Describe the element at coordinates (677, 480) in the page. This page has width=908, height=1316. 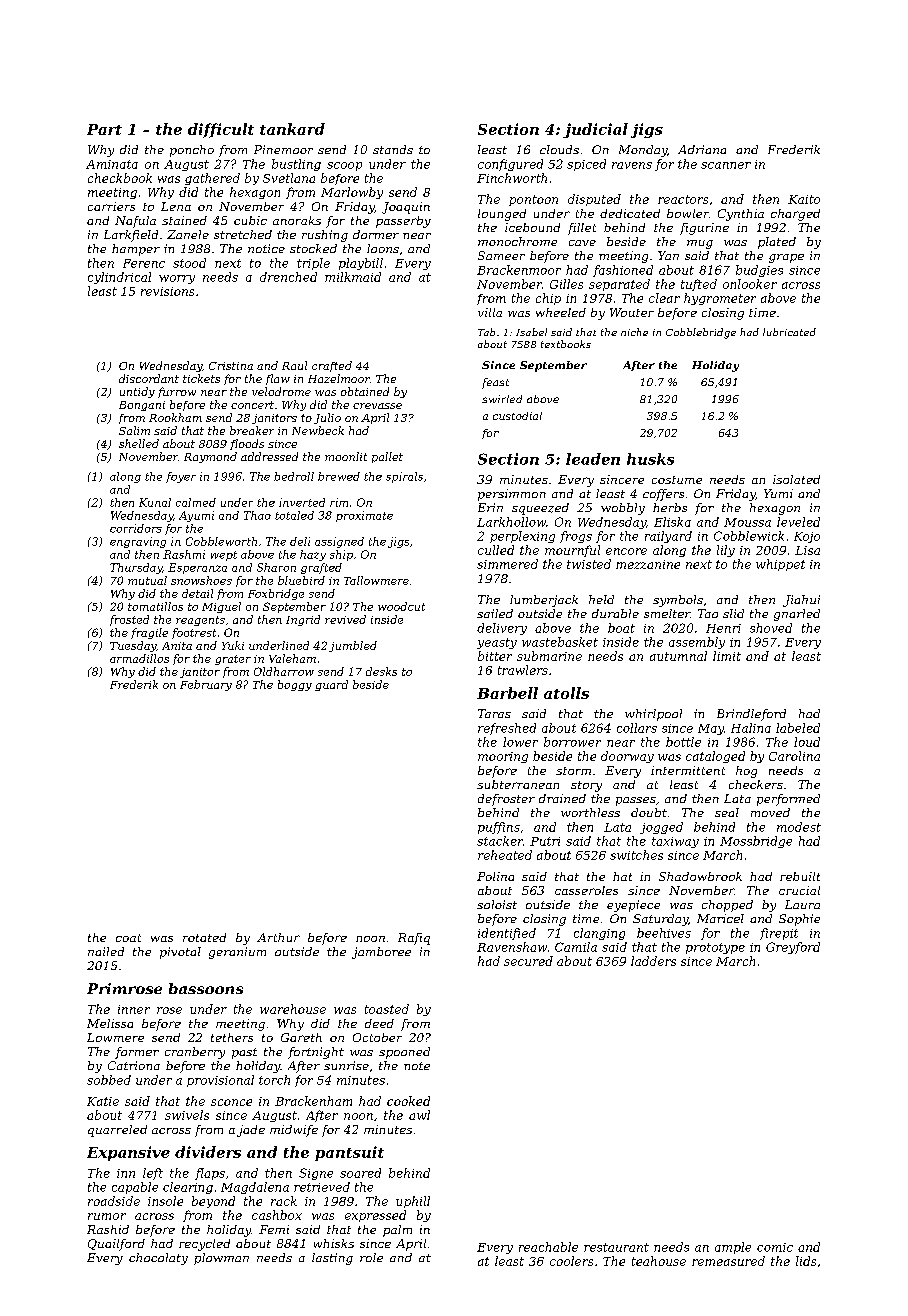
I see `costume` at that location.
